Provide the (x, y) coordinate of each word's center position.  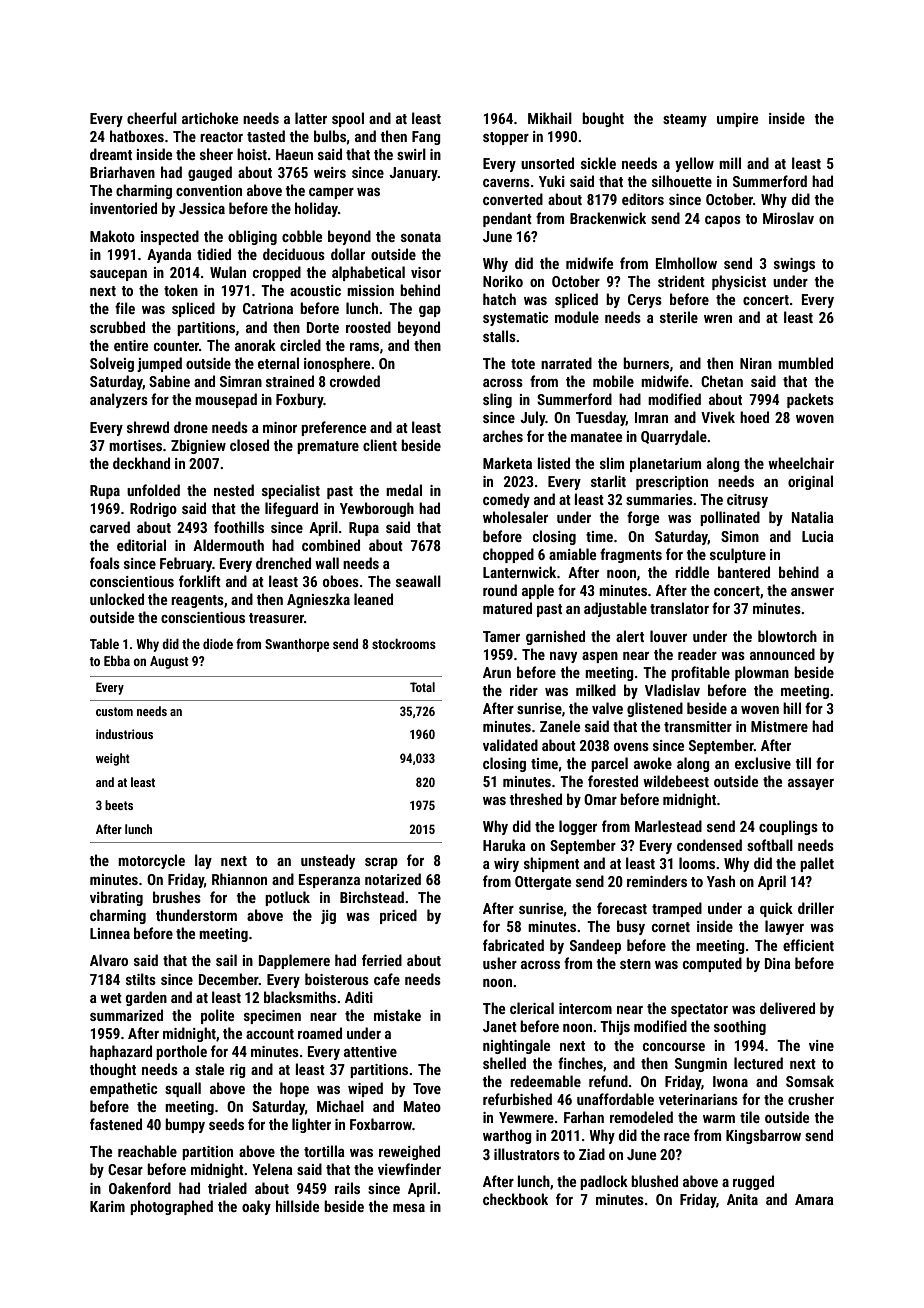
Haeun (294, 154)
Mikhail (550, 118)
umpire (737, 120)
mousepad (226, 400)
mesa (409, 1208)
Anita (742, 1199)
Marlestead (668, 826)
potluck (287, 898)
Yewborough (377, 509)
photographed (171, 1207)
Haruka (504, 845)
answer (812, 592)
